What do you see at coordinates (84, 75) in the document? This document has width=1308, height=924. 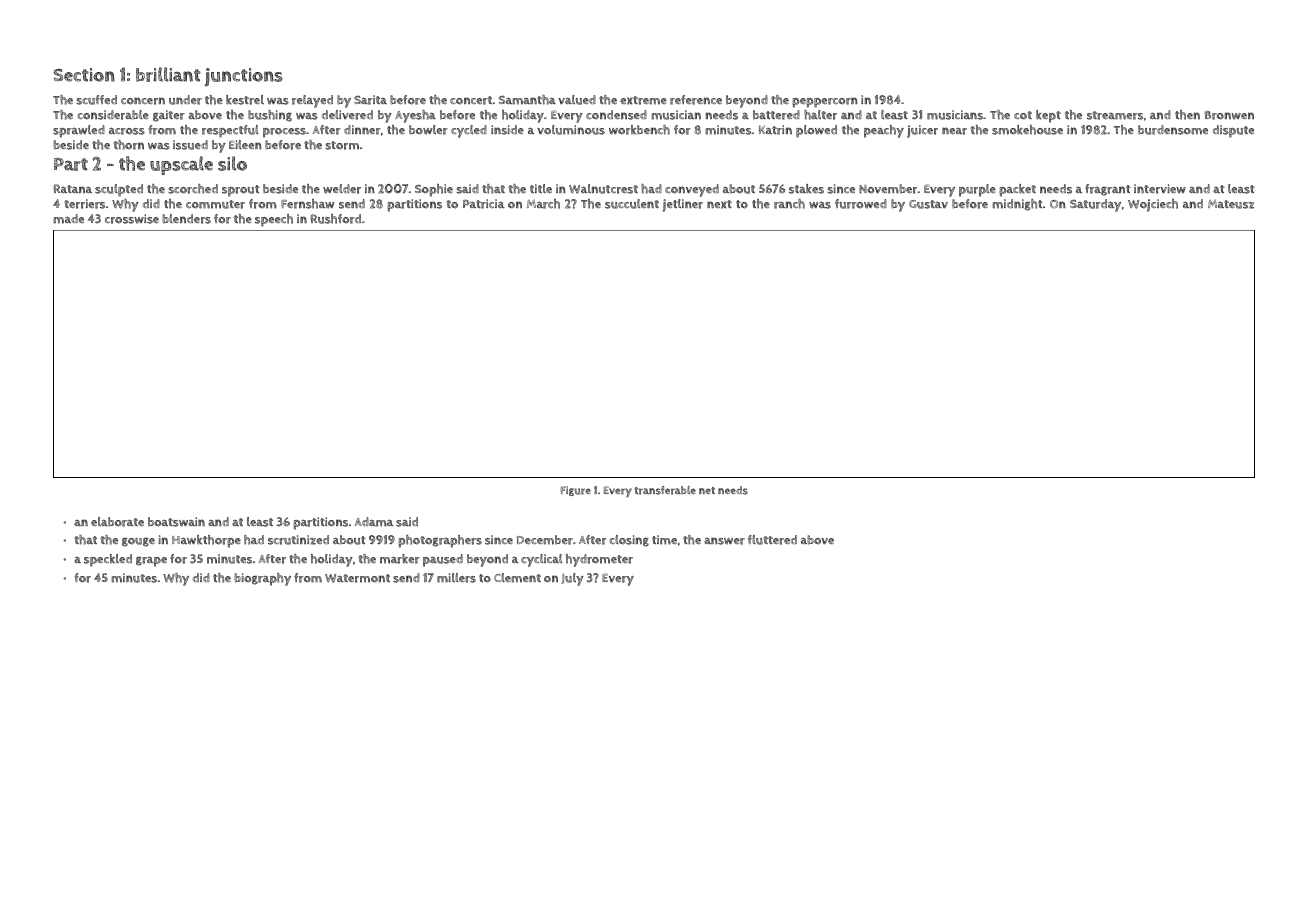 I see `Section` at bounding box center [84, 75].
